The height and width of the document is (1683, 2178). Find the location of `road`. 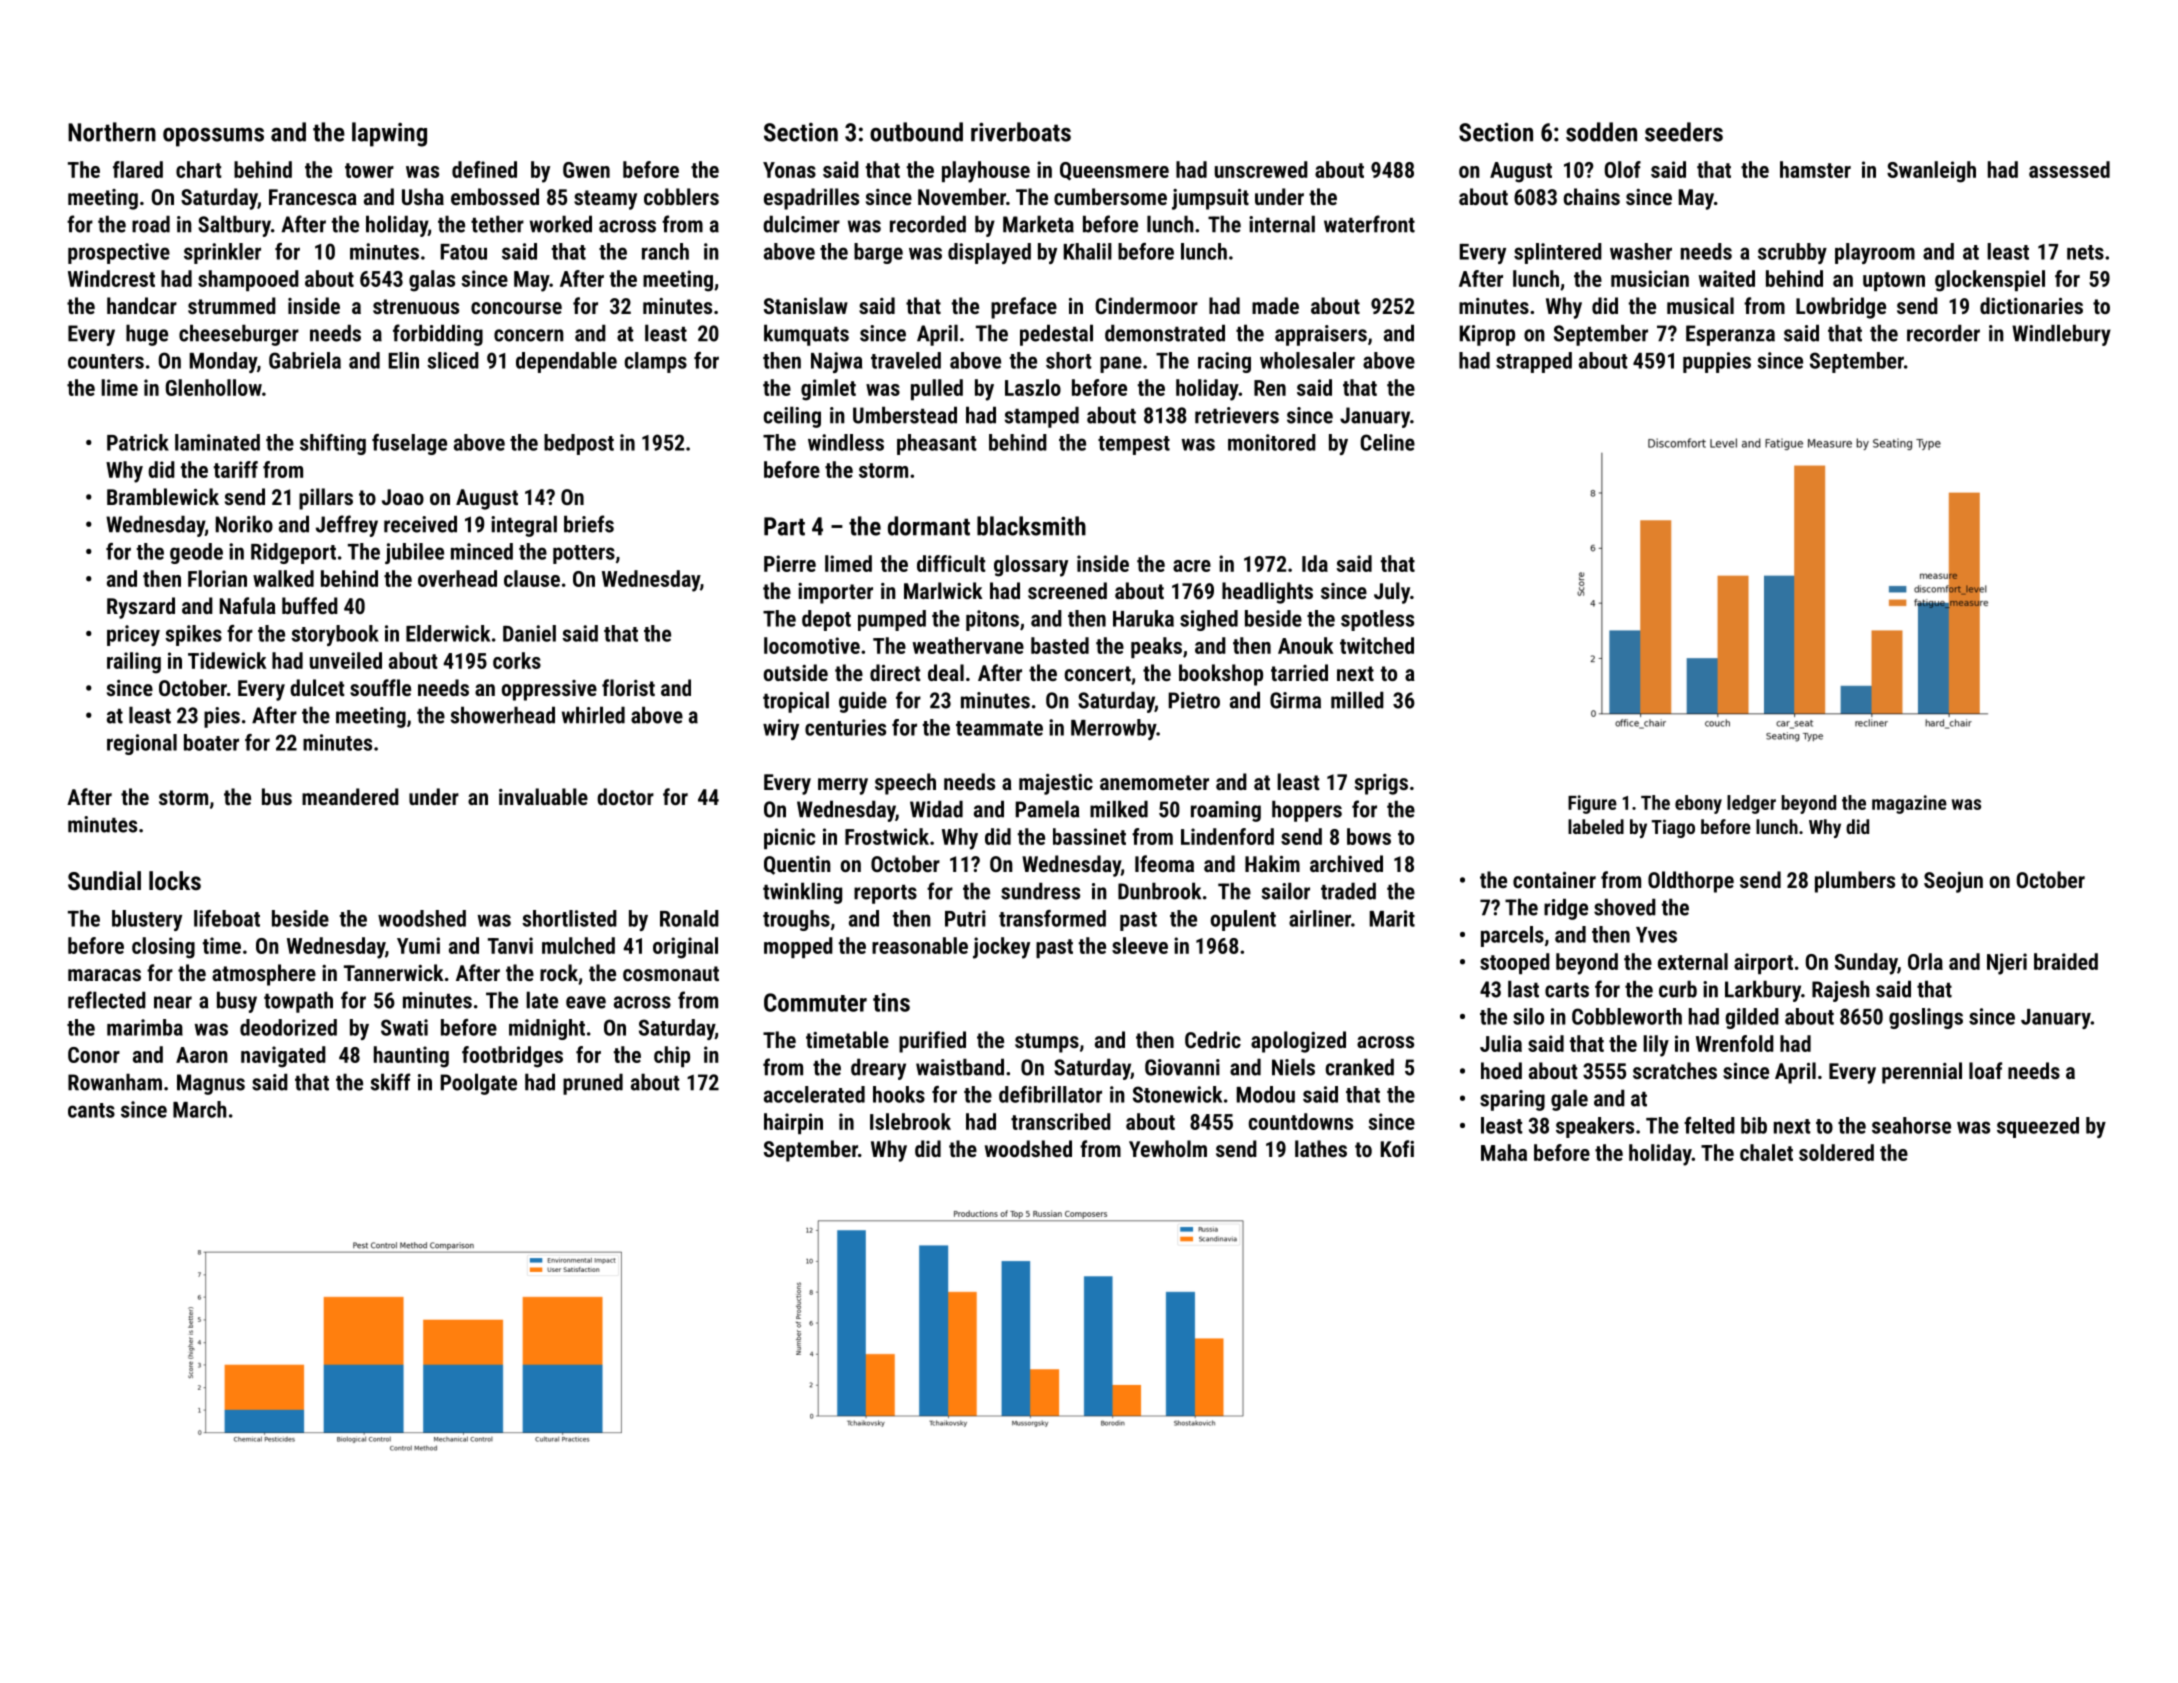

road is located at coordinates (151, 224).
